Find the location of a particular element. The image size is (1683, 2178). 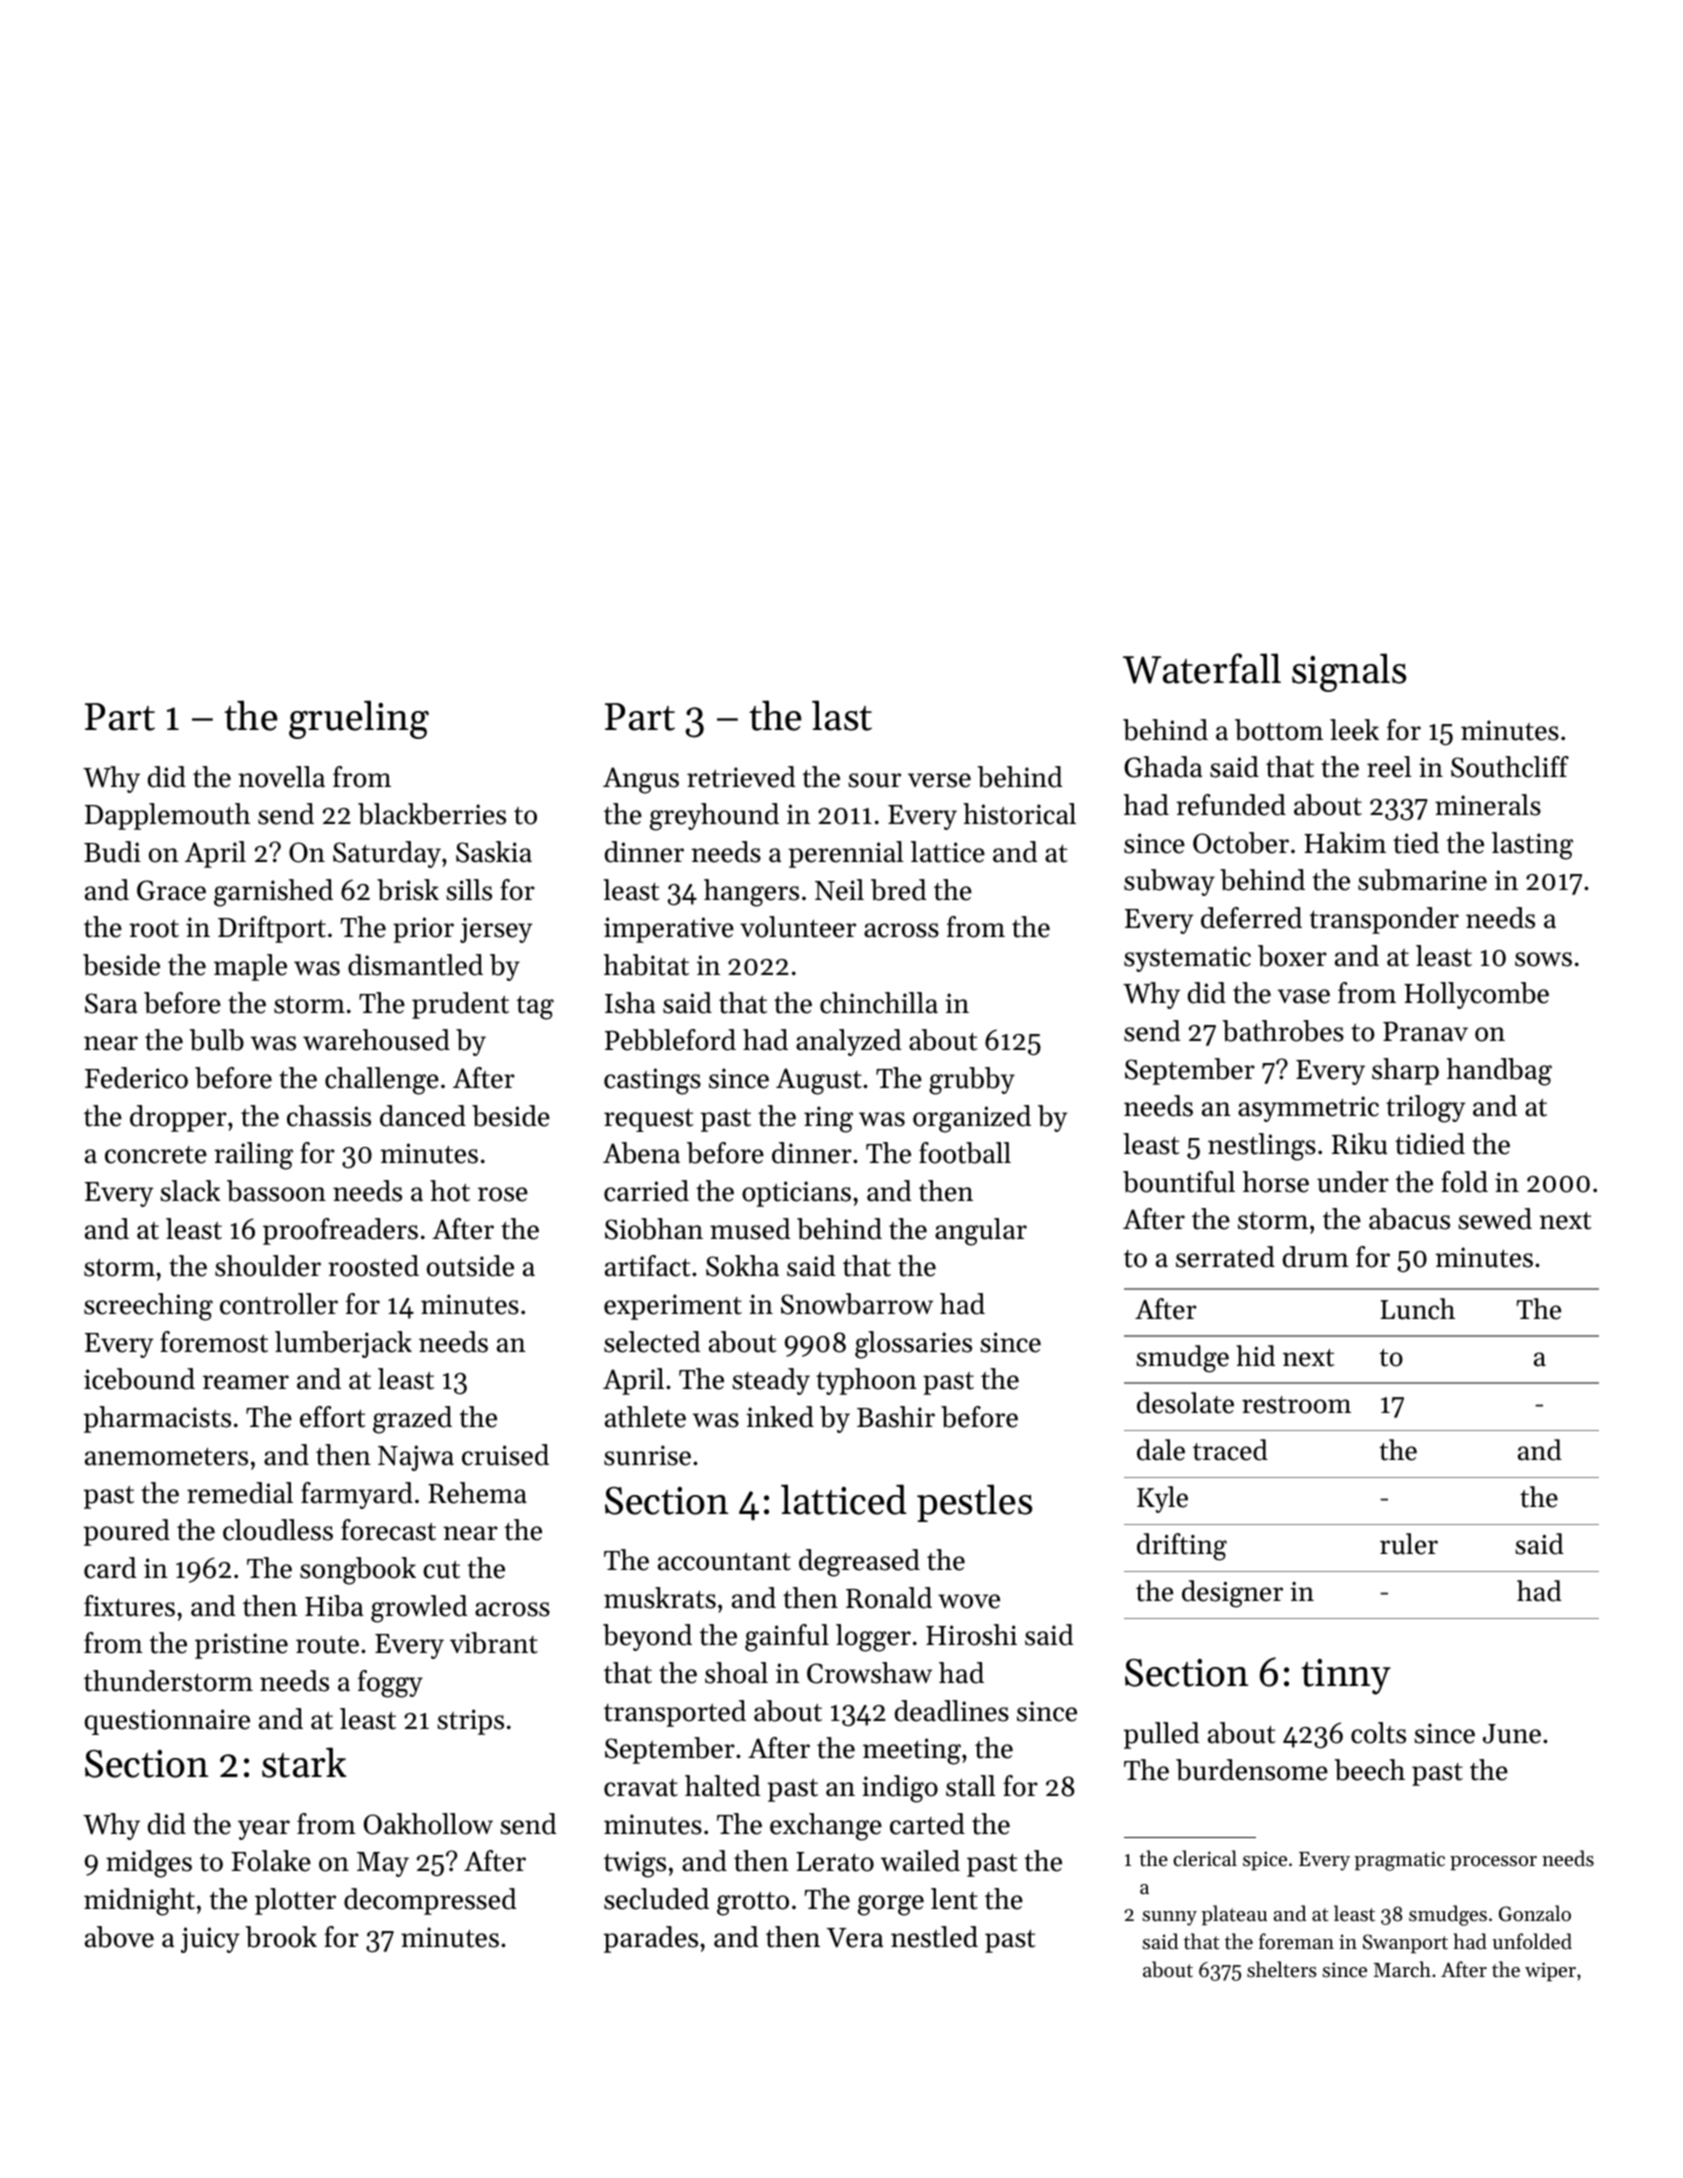

traced is located at coordinates (1230, 1450).
